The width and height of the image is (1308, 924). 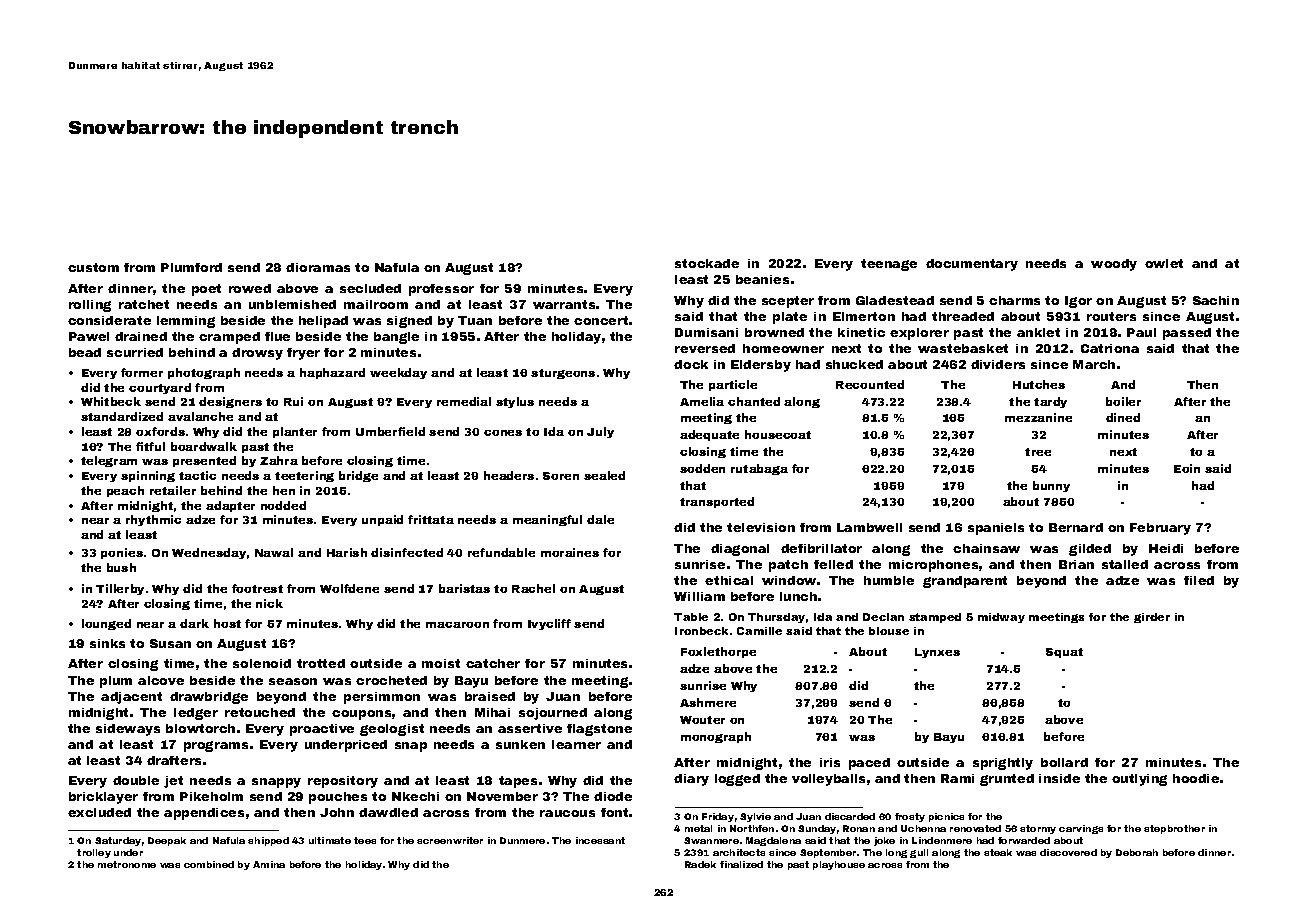 What do you see at coordinates (1051, 486) in the image?
I see `bunny` at bounding box center [1051, 486].
